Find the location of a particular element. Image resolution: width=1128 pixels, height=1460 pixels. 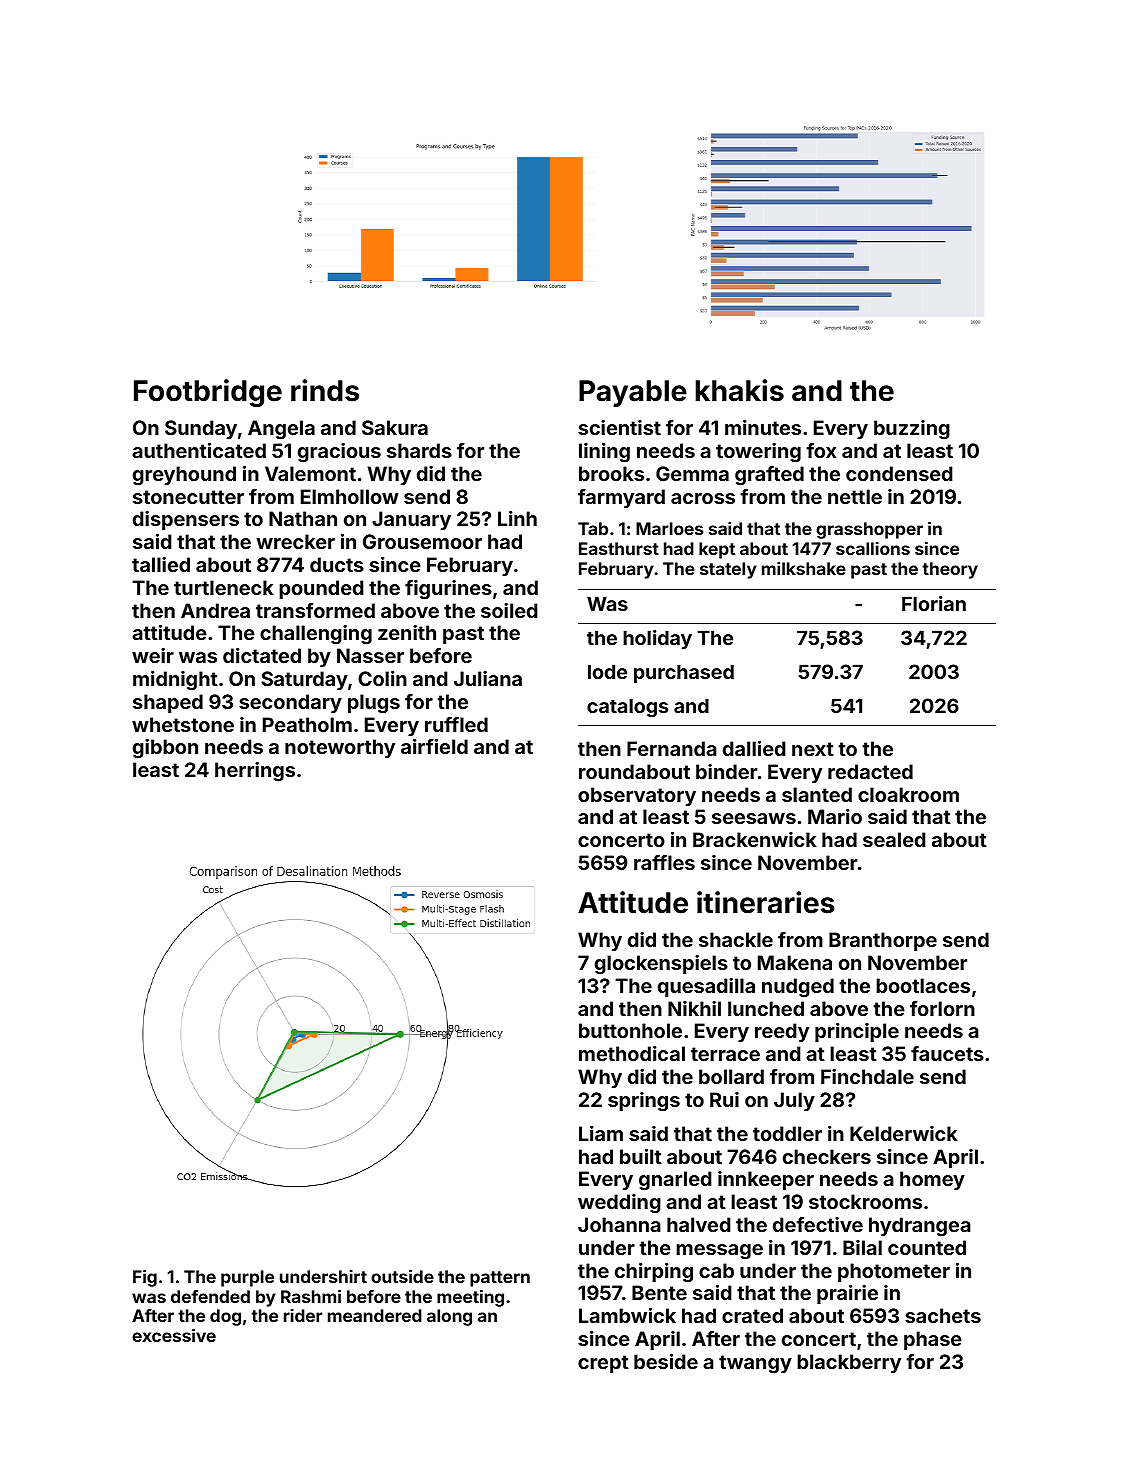

crept is located at coordinates (603, 1364).
